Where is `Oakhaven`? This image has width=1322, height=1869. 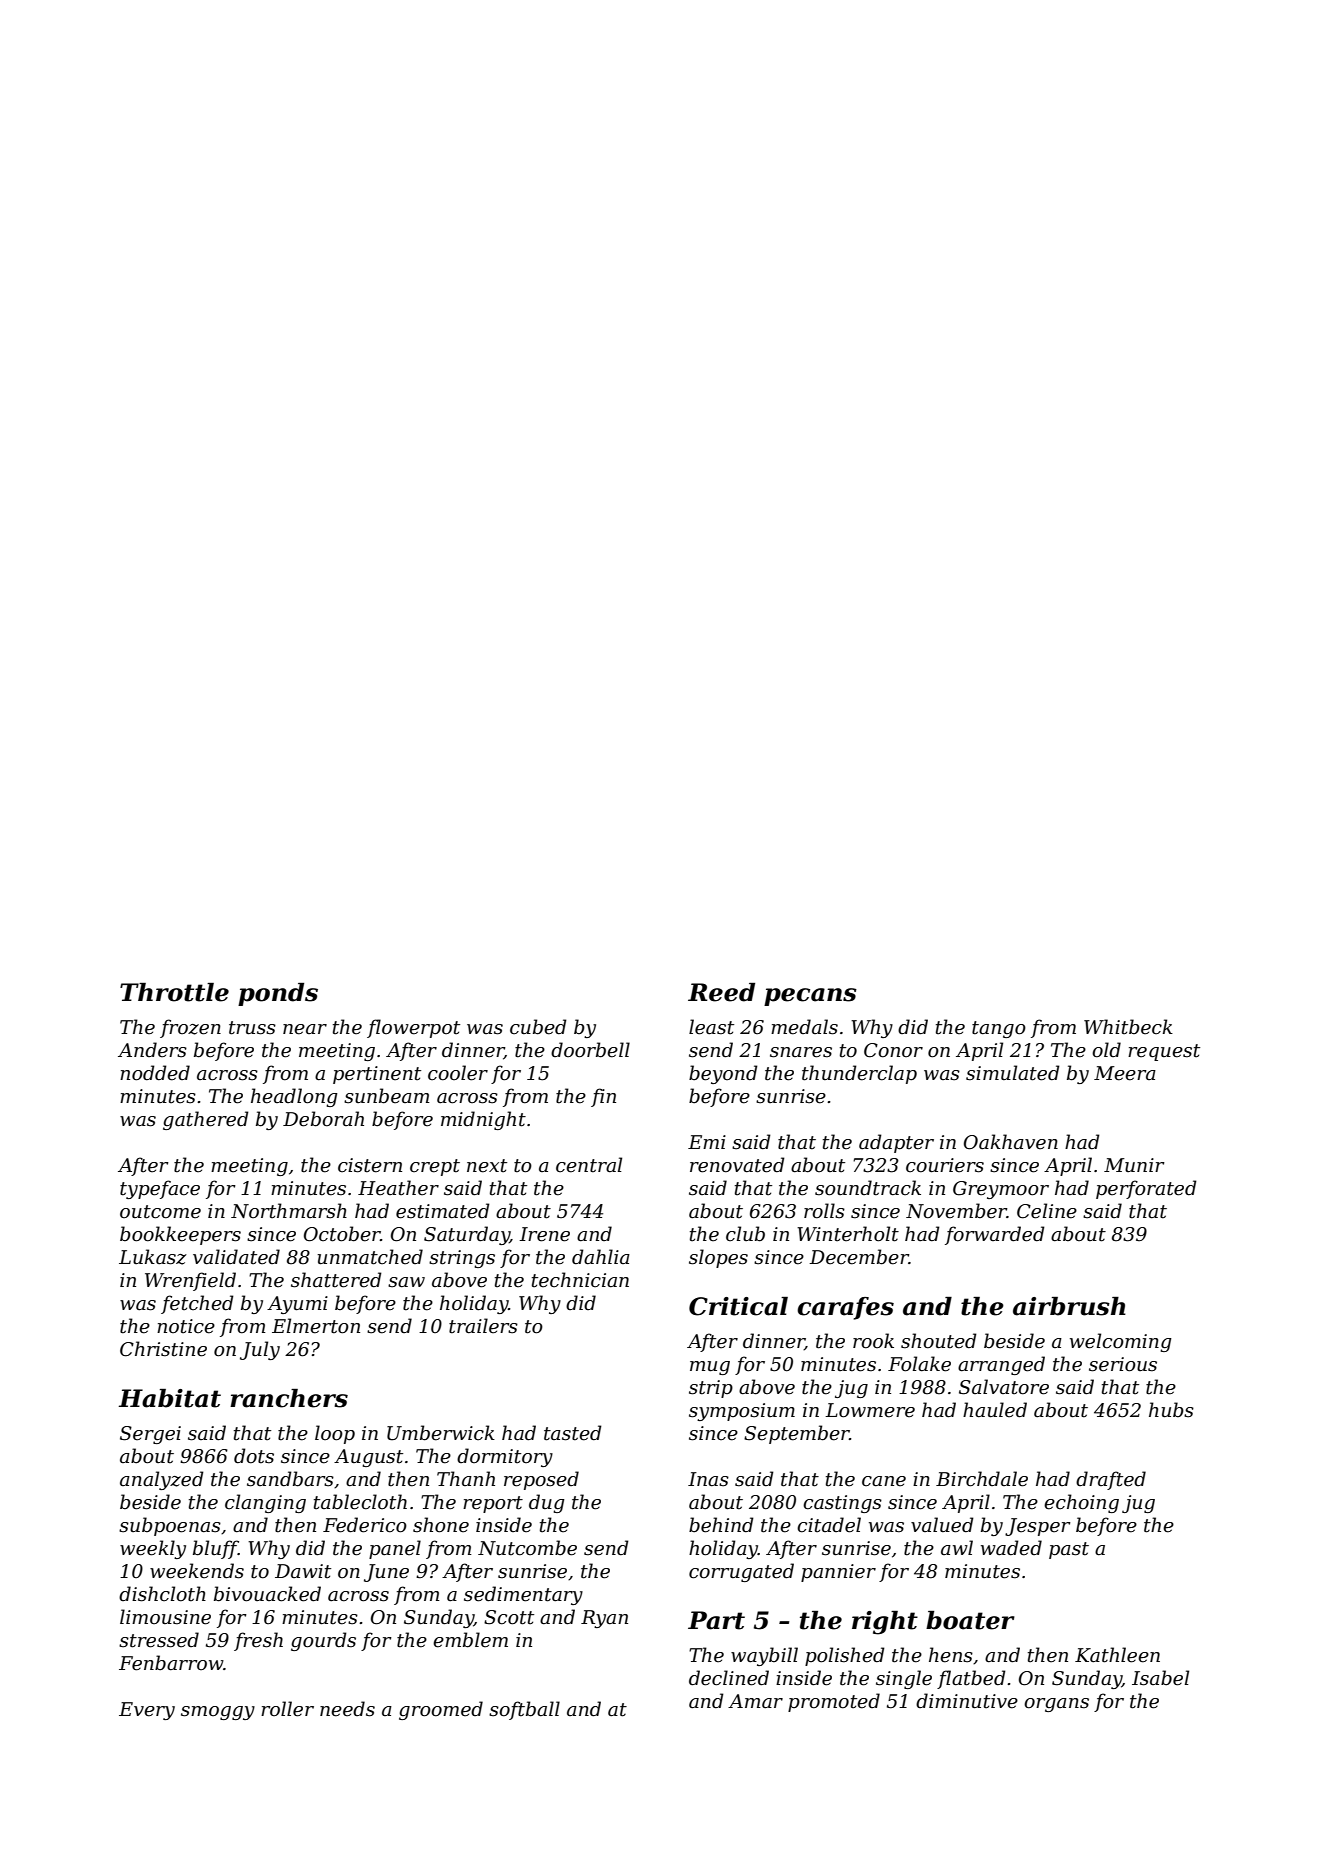 Oakhaven is located at coordinates (1011, 1142).
